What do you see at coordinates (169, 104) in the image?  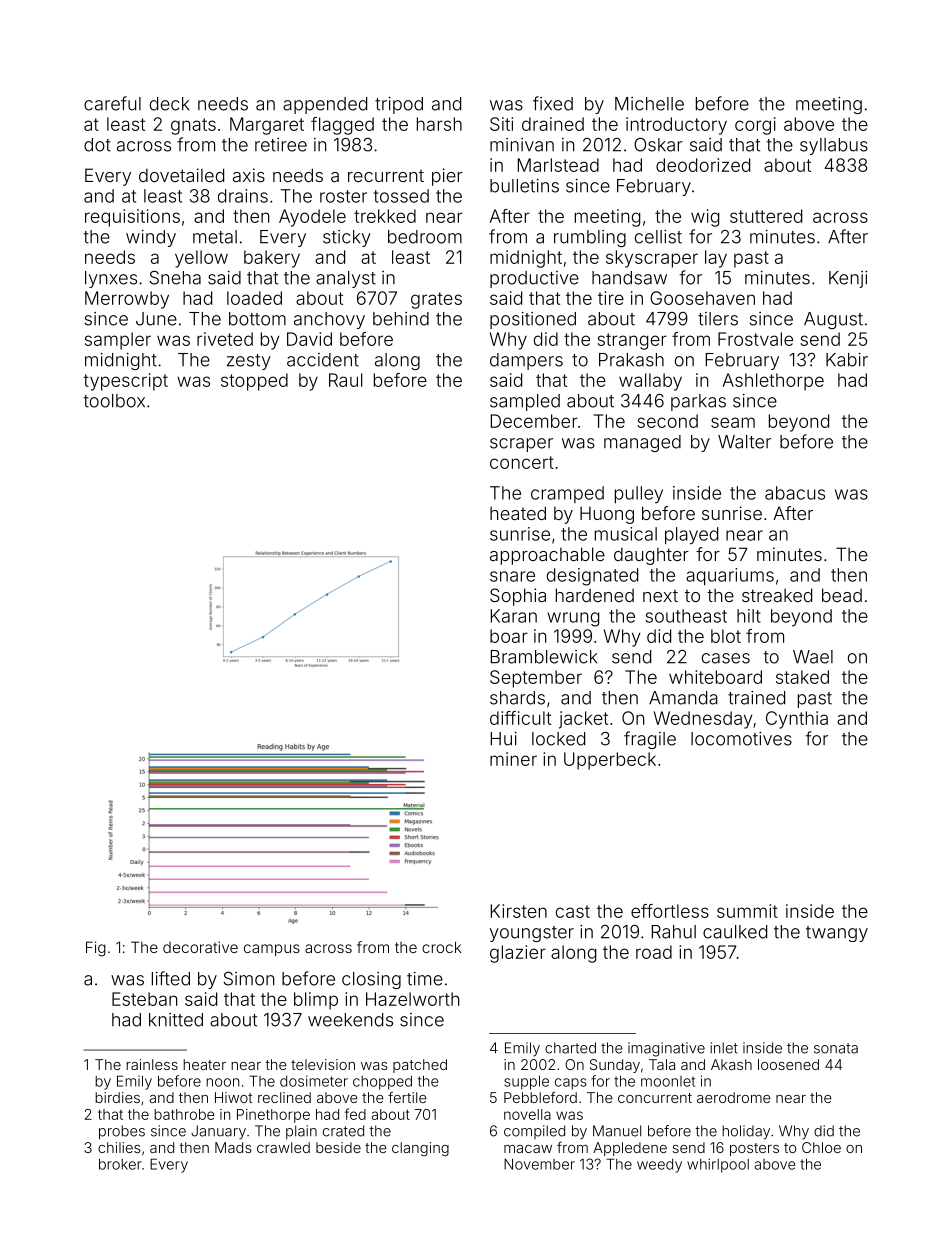 I see `deck` at bounding box center [169, 104].
